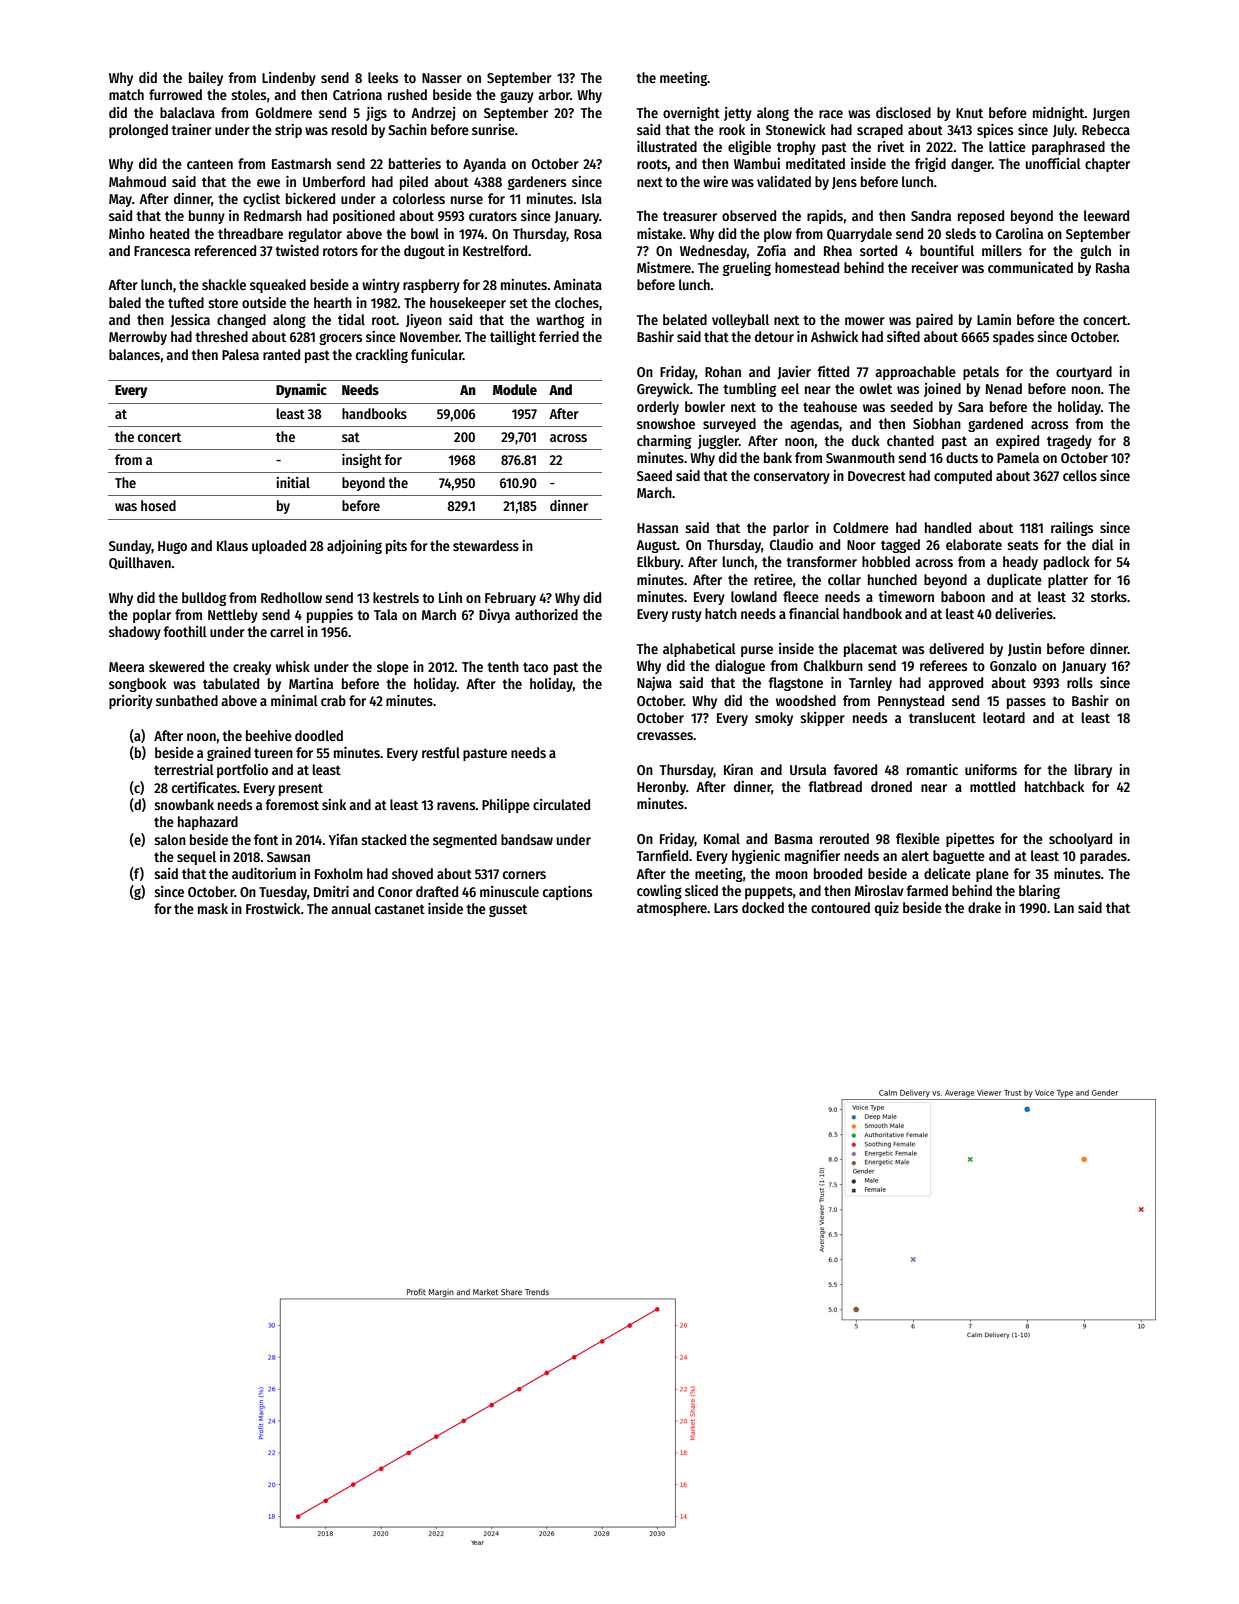  Describe the element at coordinates (903, 112) in the image. I see `disclosed` at that location.
